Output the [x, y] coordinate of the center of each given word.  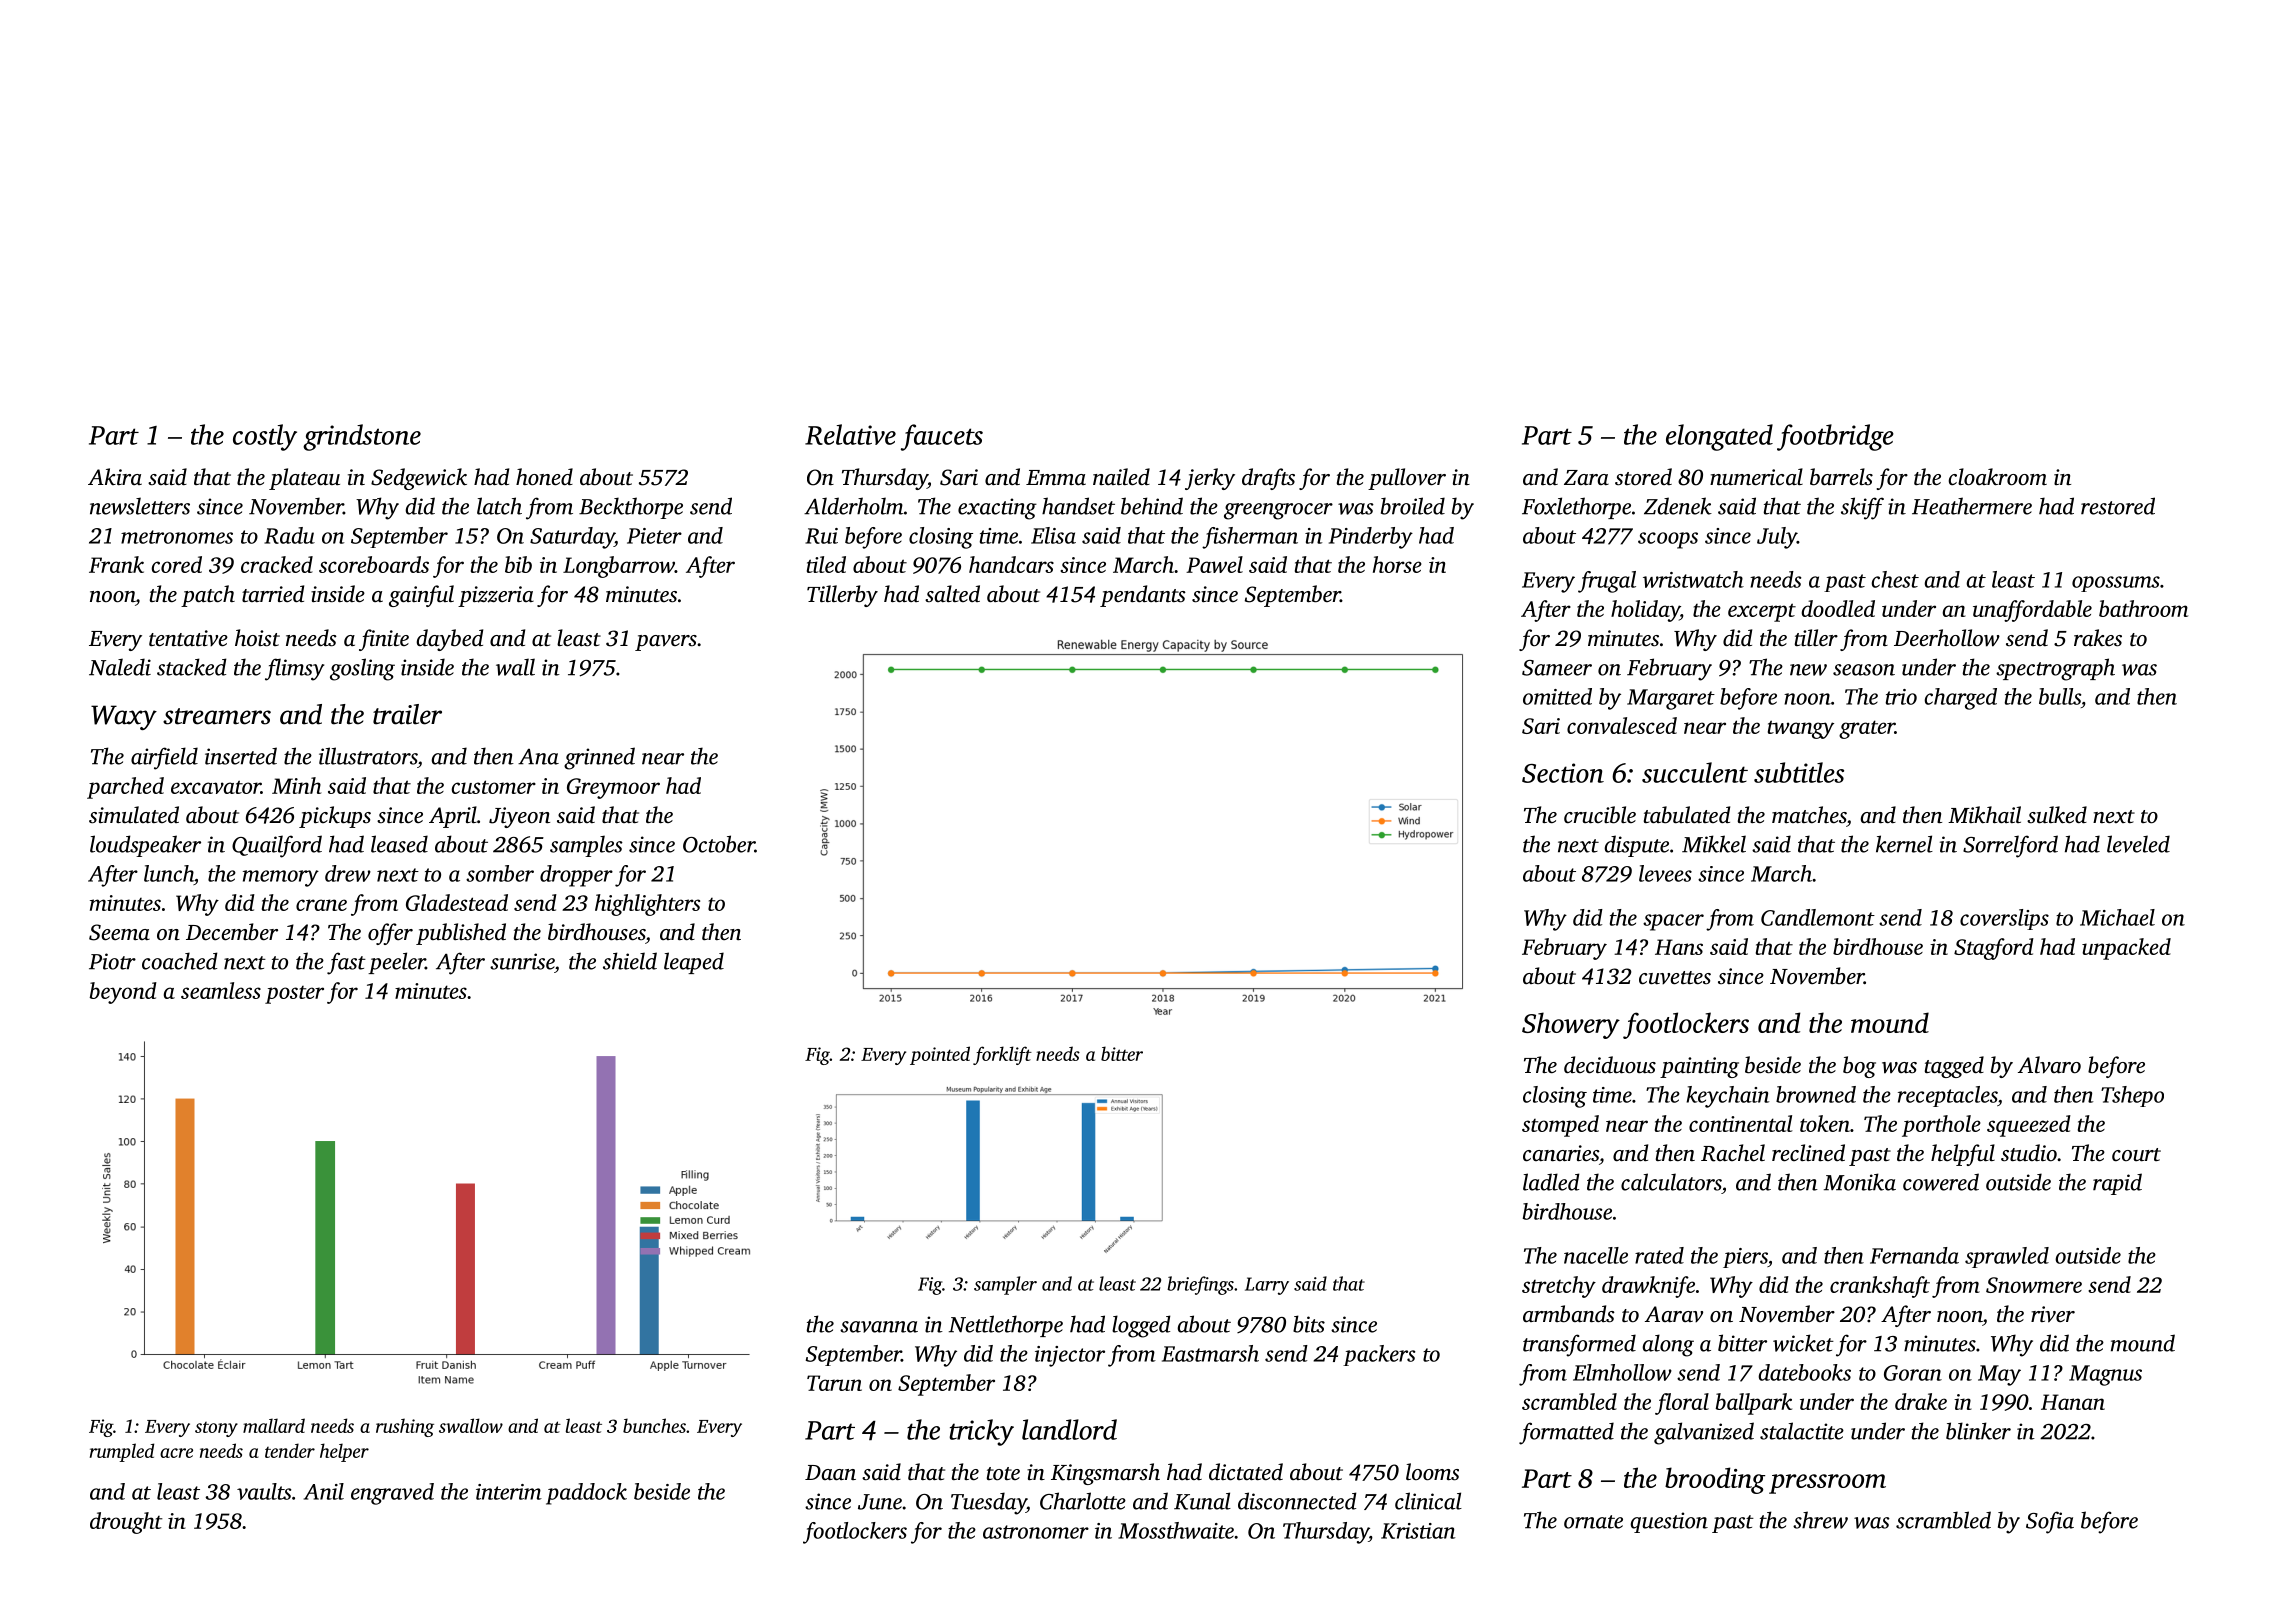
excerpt [1762, 612]
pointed [940, 1055]
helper [344, 1452]
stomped [1560, 1126]
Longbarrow [619, 567]
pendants [1143, 596]
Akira [115, 476]
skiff [1862, 508]
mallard [274, 1425]
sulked [2057, 815]
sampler [1005, 1285]
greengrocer [1278, 511]
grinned [599, 758]
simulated [134, 815]
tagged [1954, 1067]
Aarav [1674, 1314]
